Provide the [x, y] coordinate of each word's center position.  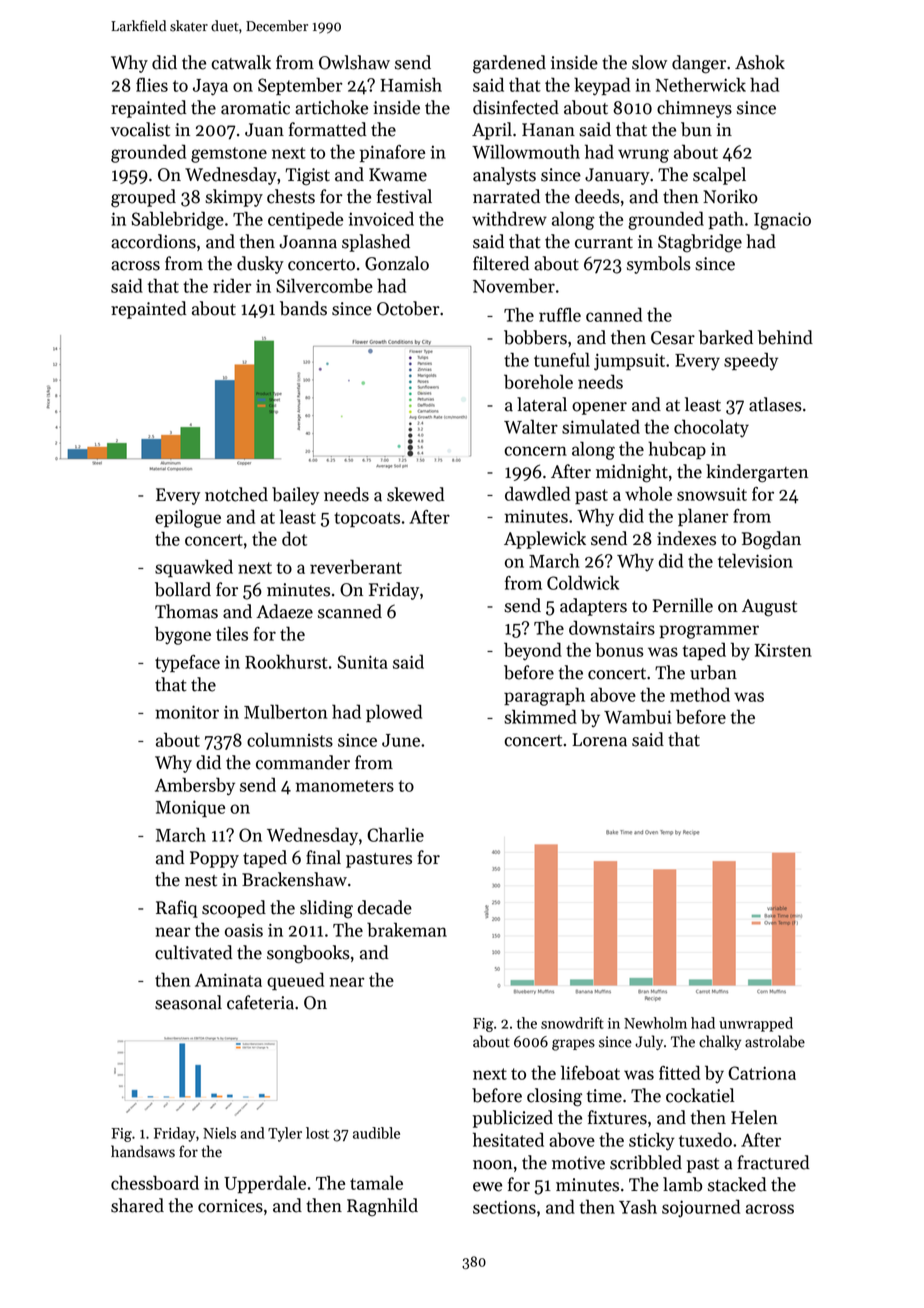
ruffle [560, 315]
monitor [187, 712]
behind [785, 337]
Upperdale [265, 1184]
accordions [153, 241]
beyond [533, 651]
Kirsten [783, 650]
